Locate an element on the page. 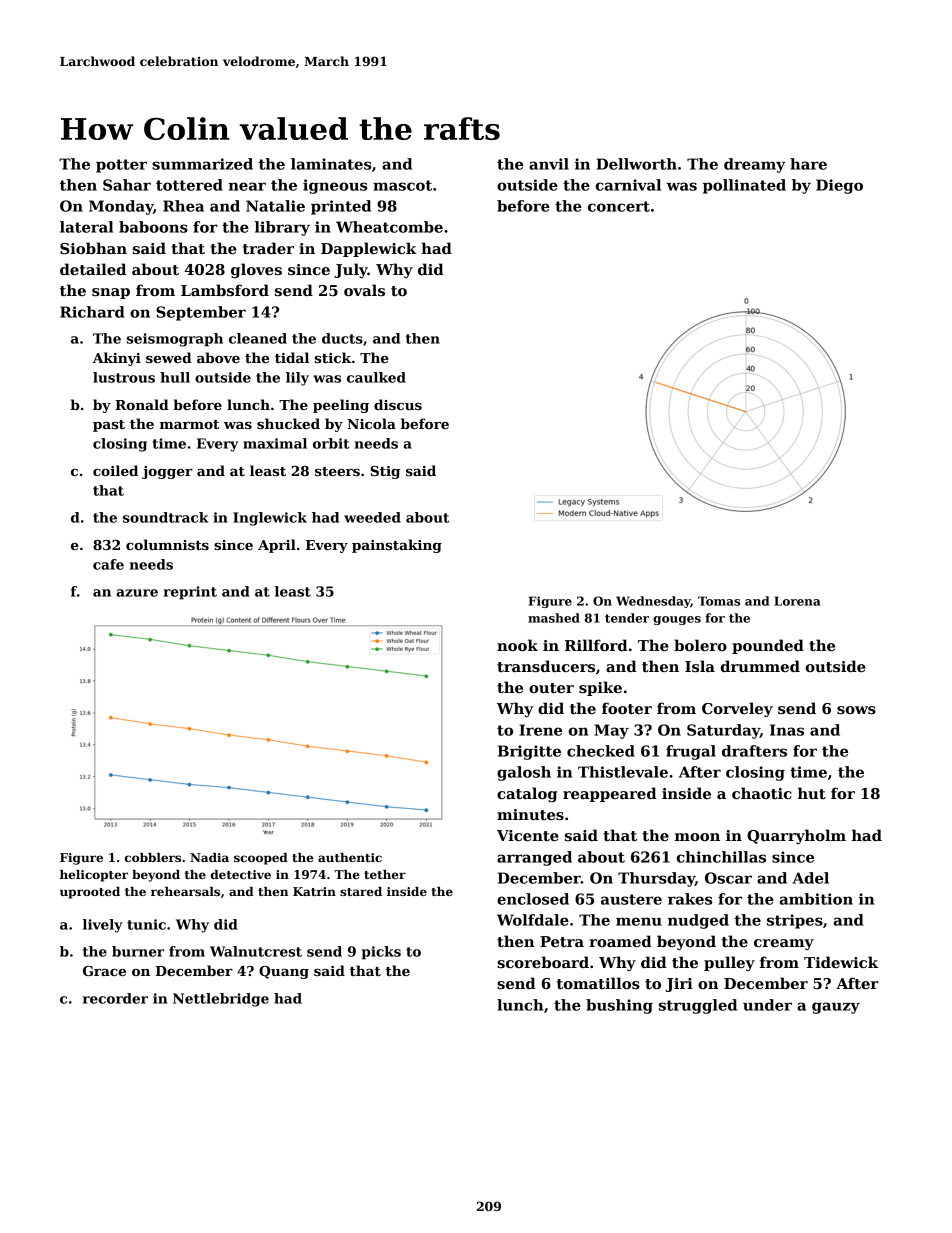 Image resolution: width=952 pixels, height=1233 pixels. galosh is located at coordinates (524, 773).
